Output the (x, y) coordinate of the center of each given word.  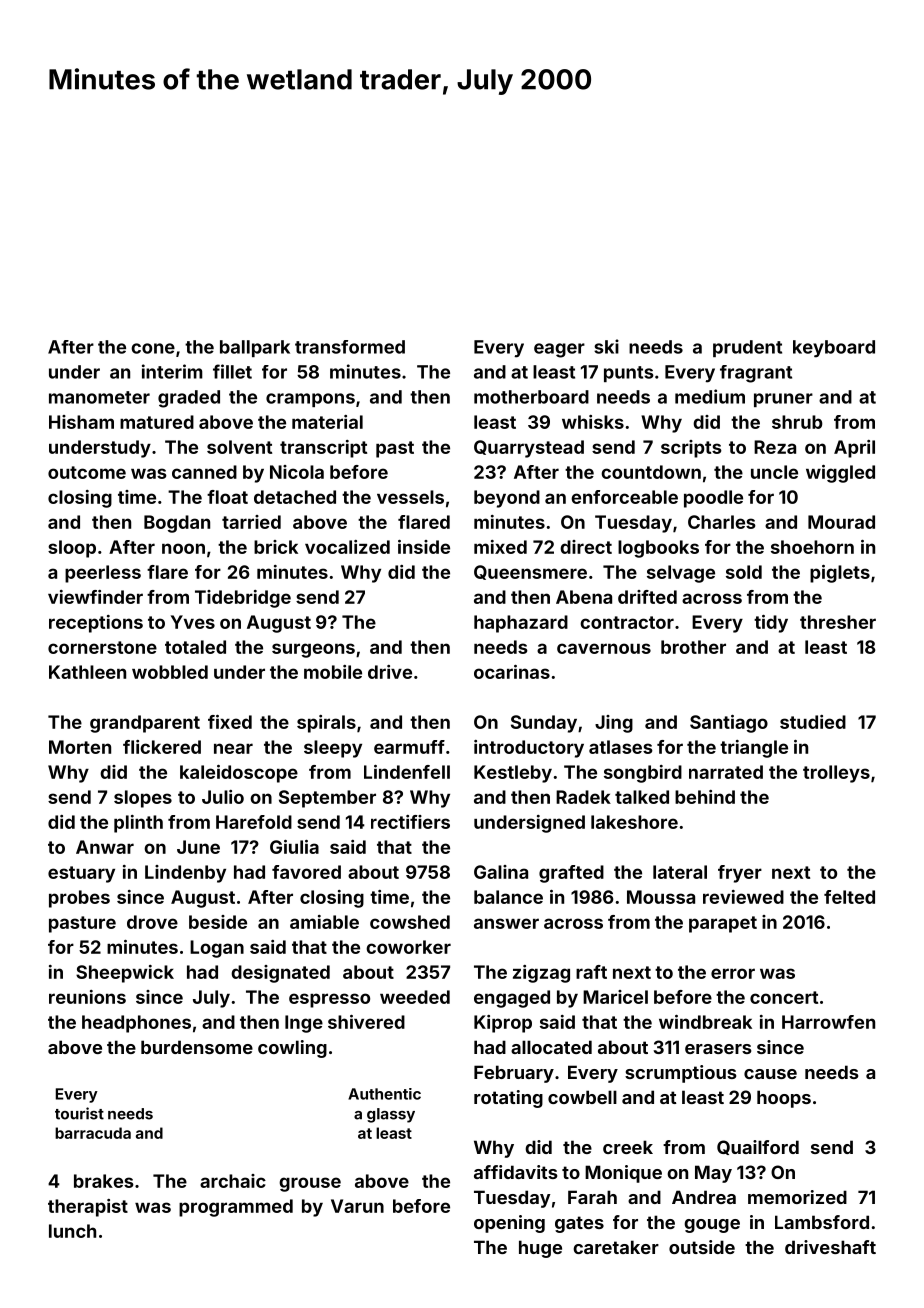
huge (540, 1249)
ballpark (255, 348)
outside (702, 1247)
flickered (162, 747)
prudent (747, 348)
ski (606, 346)
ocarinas (512, 672)
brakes (104, 1181)
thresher (838, 622)
